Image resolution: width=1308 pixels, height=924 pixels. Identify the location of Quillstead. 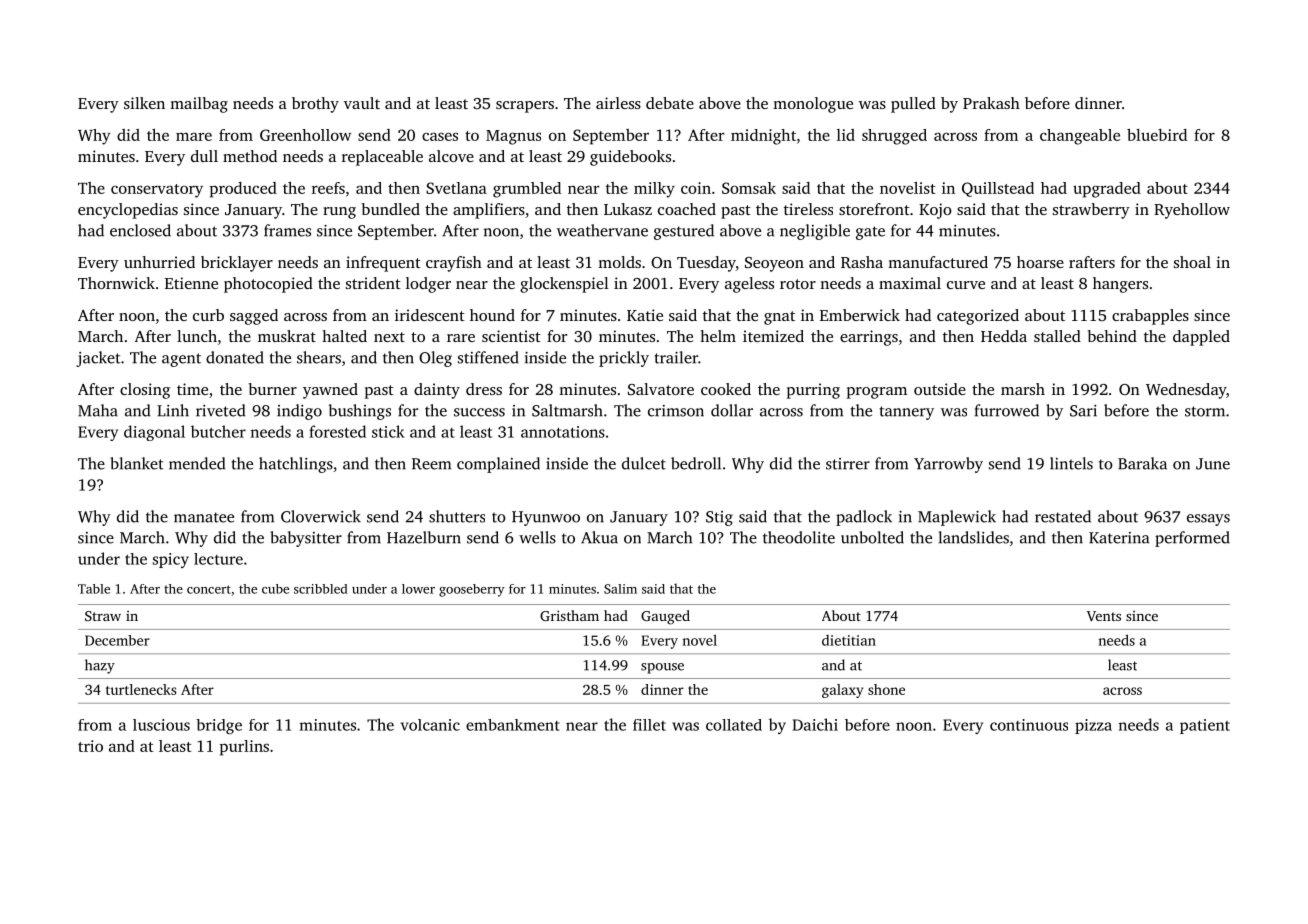
(998, 189).
